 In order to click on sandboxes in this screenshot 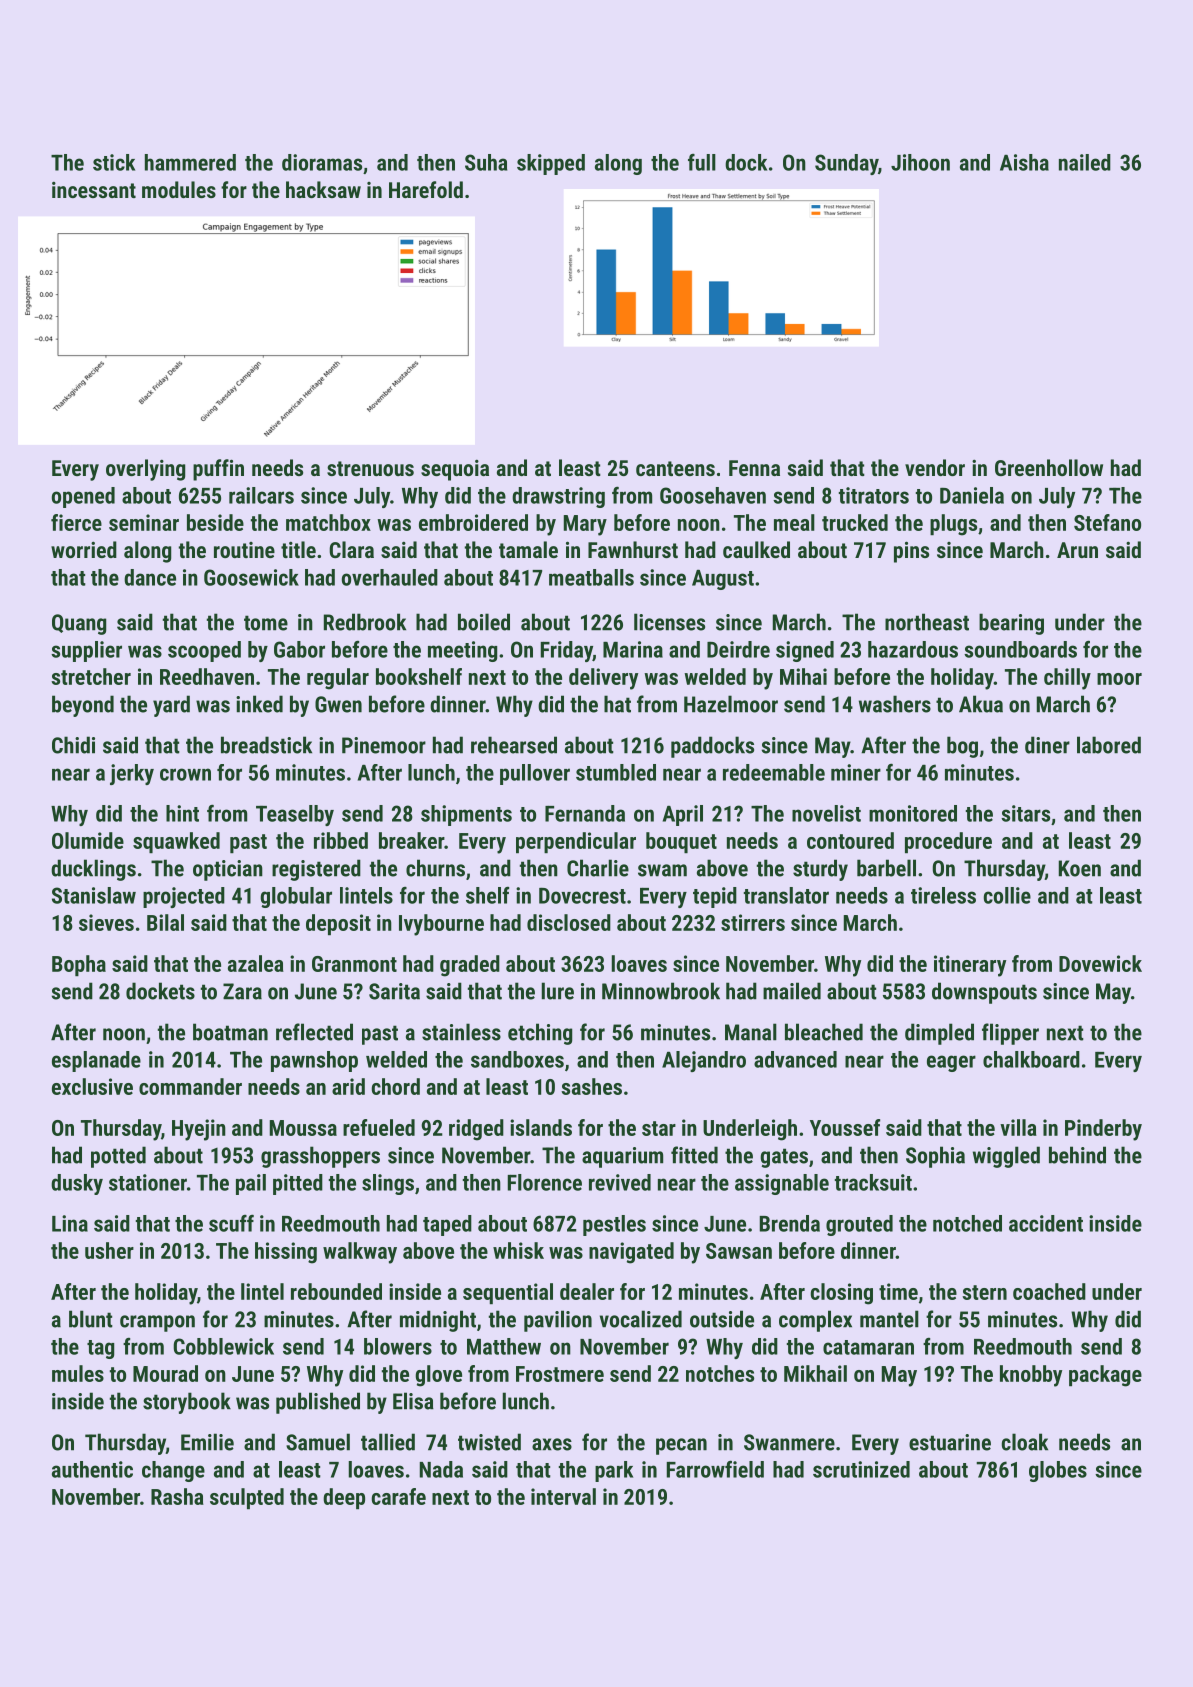, I will do `click(517, 1059)`.
